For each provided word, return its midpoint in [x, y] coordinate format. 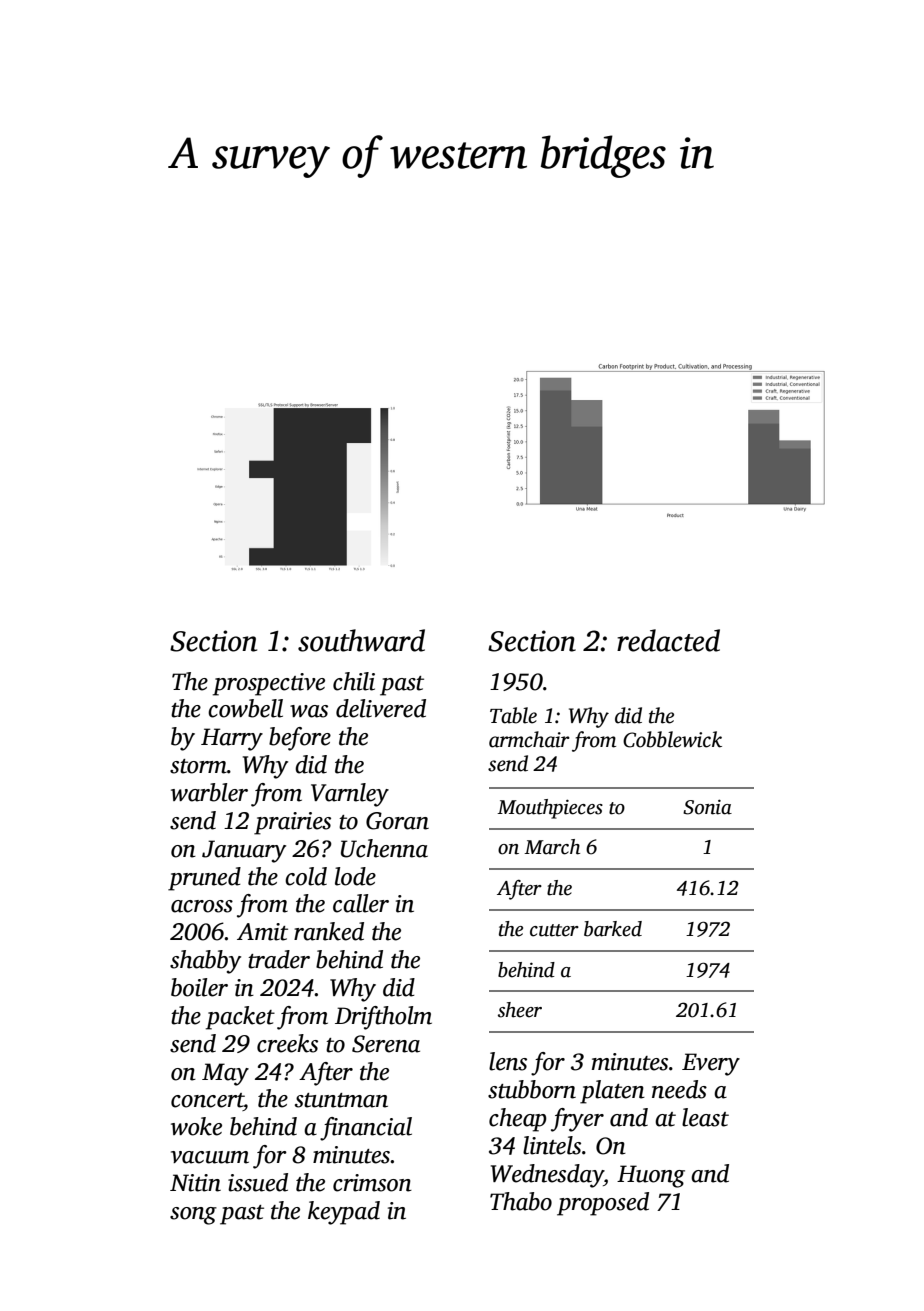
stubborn [532, 1089]
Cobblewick [672, 739]
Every [711, 1064]
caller [361, 903]
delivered [381, 708]
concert [207, 1100]
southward [361, 640]
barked [613, 929]
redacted [668, 640]
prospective [269, 684]
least [705, 1117]
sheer [520, 1010]
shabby [205, 962]
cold [306, 876]
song [193, 1216]
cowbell [245, 708]
